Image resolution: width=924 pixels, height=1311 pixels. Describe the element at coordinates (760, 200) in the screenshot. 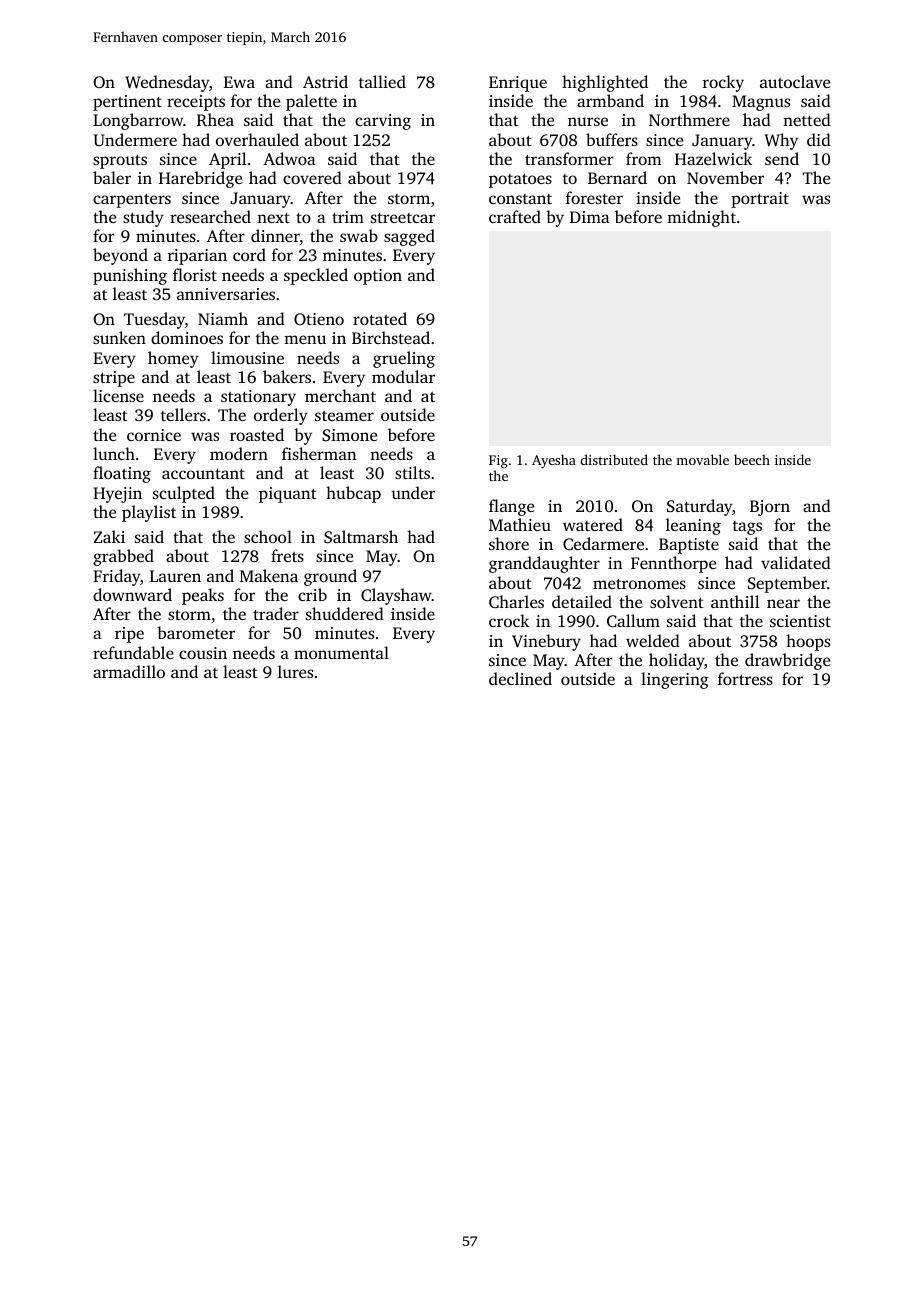

I see `portrait` at that location.
